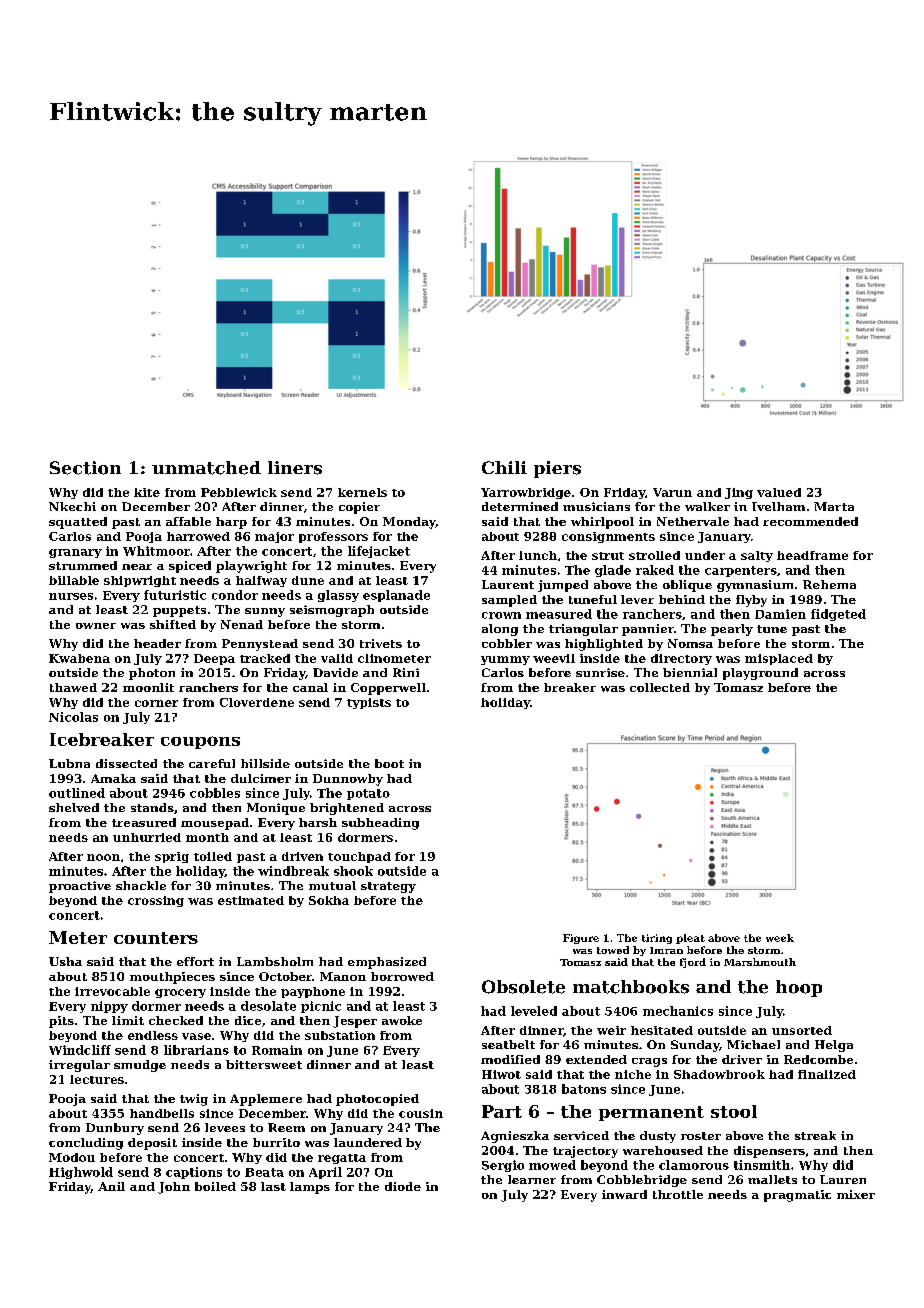 The width and height of the screenshot is (924, 1308). I want to click on cobbler, so click(507, 643).
